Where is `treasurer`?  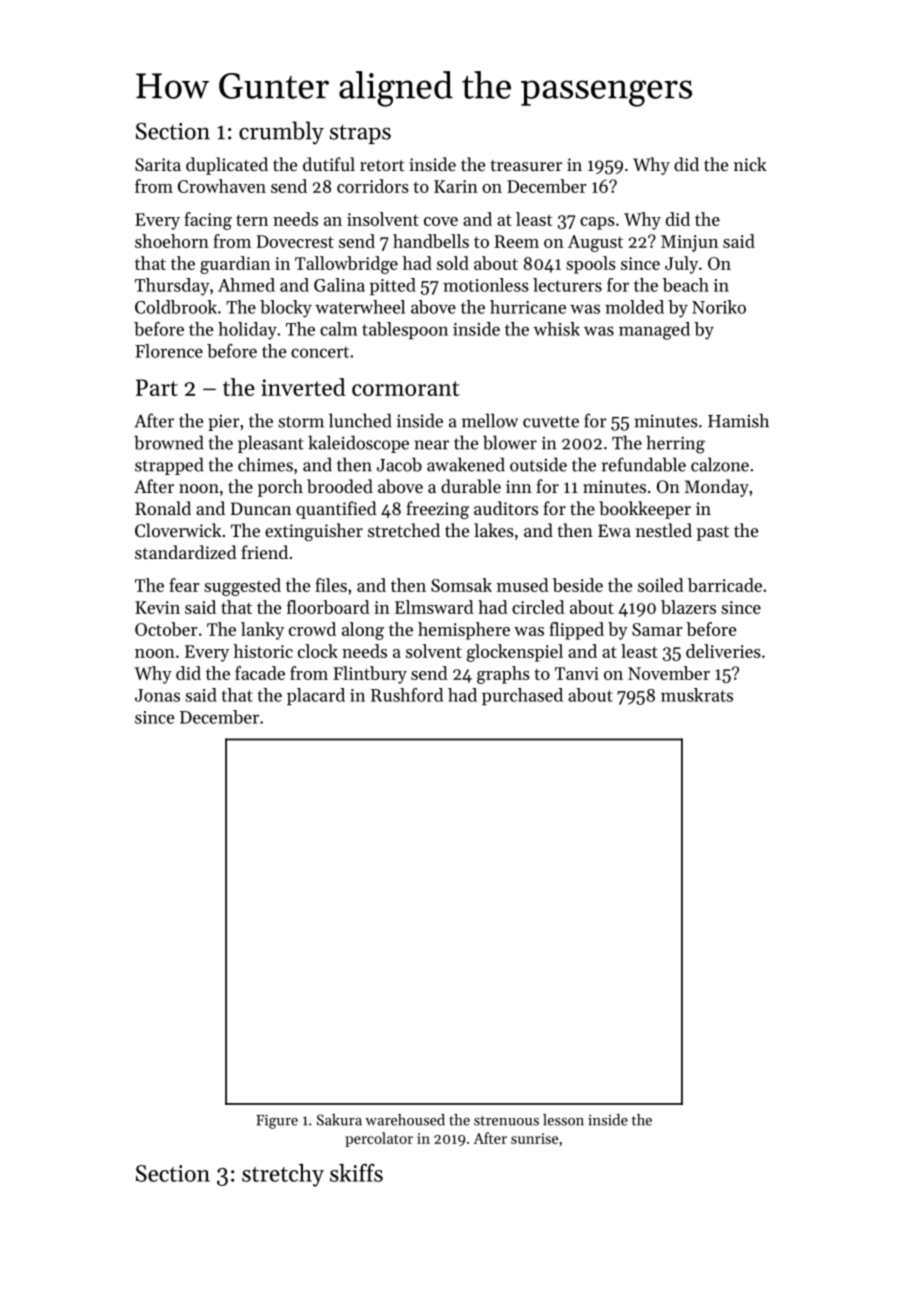 treasurer is located at coordinates (526, 165).
